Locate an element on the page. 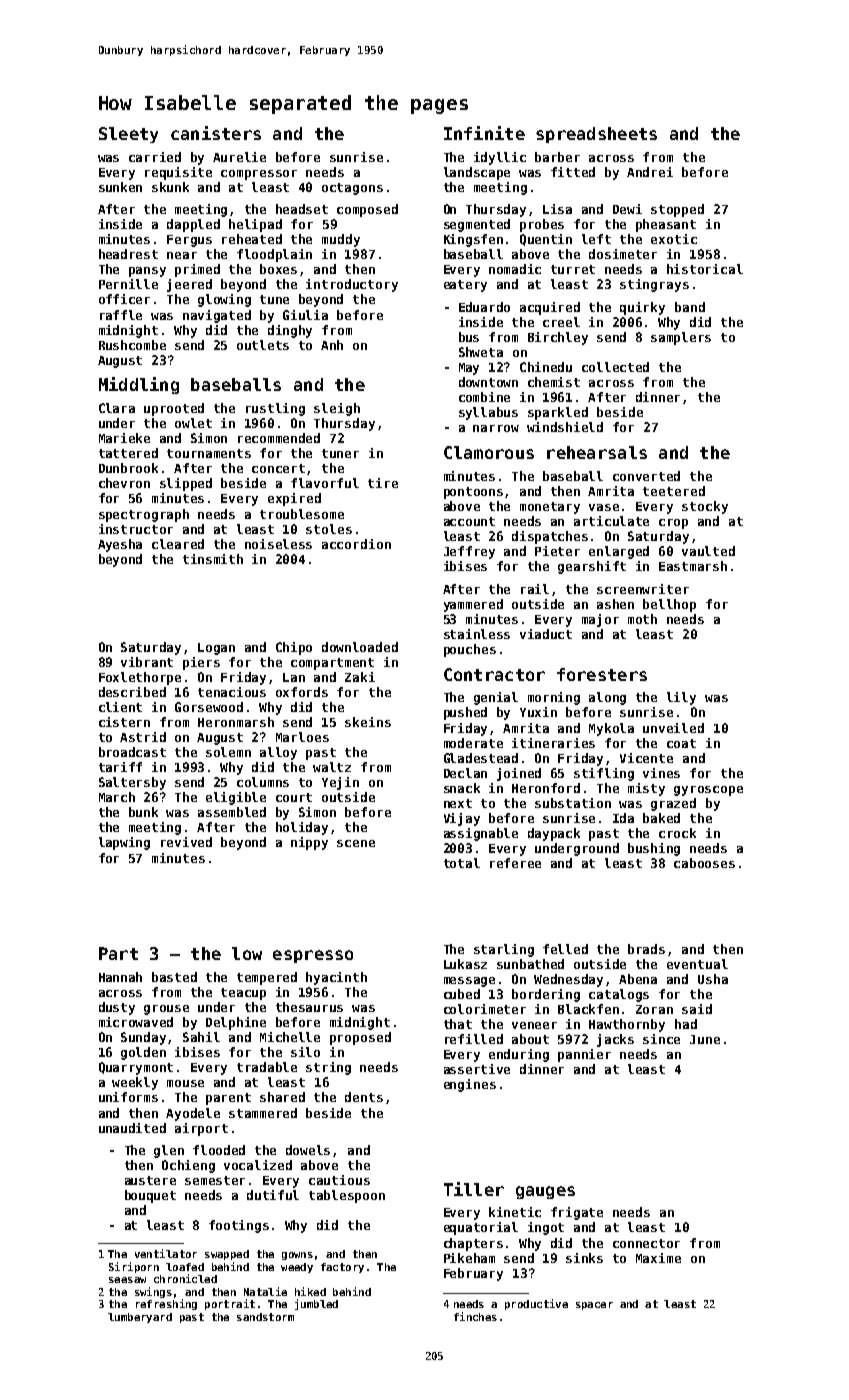  crock is located at coordinates (677, 833).
